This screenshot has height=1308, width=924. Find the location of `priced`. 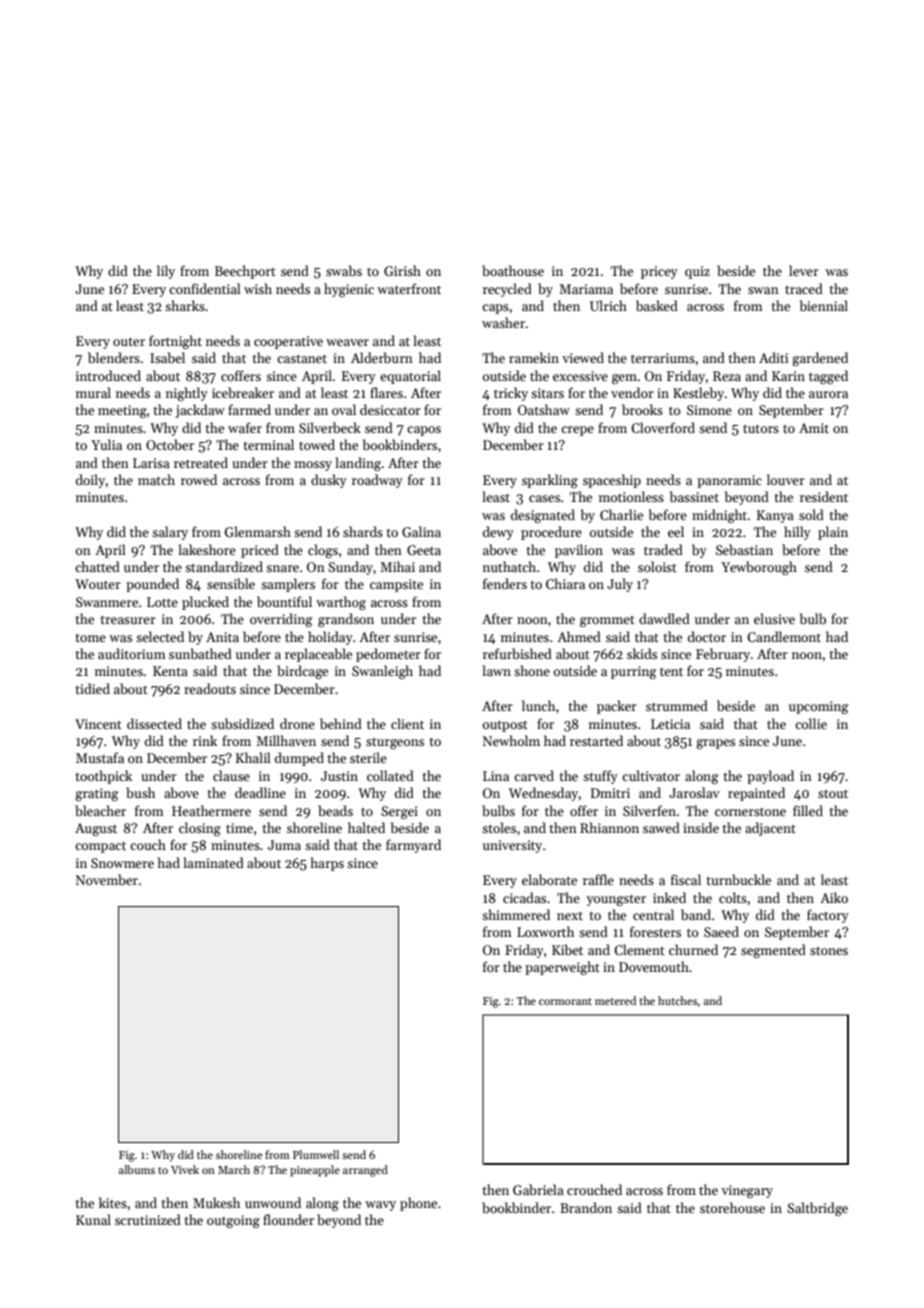

priced is located at coordinates (260, 551).
